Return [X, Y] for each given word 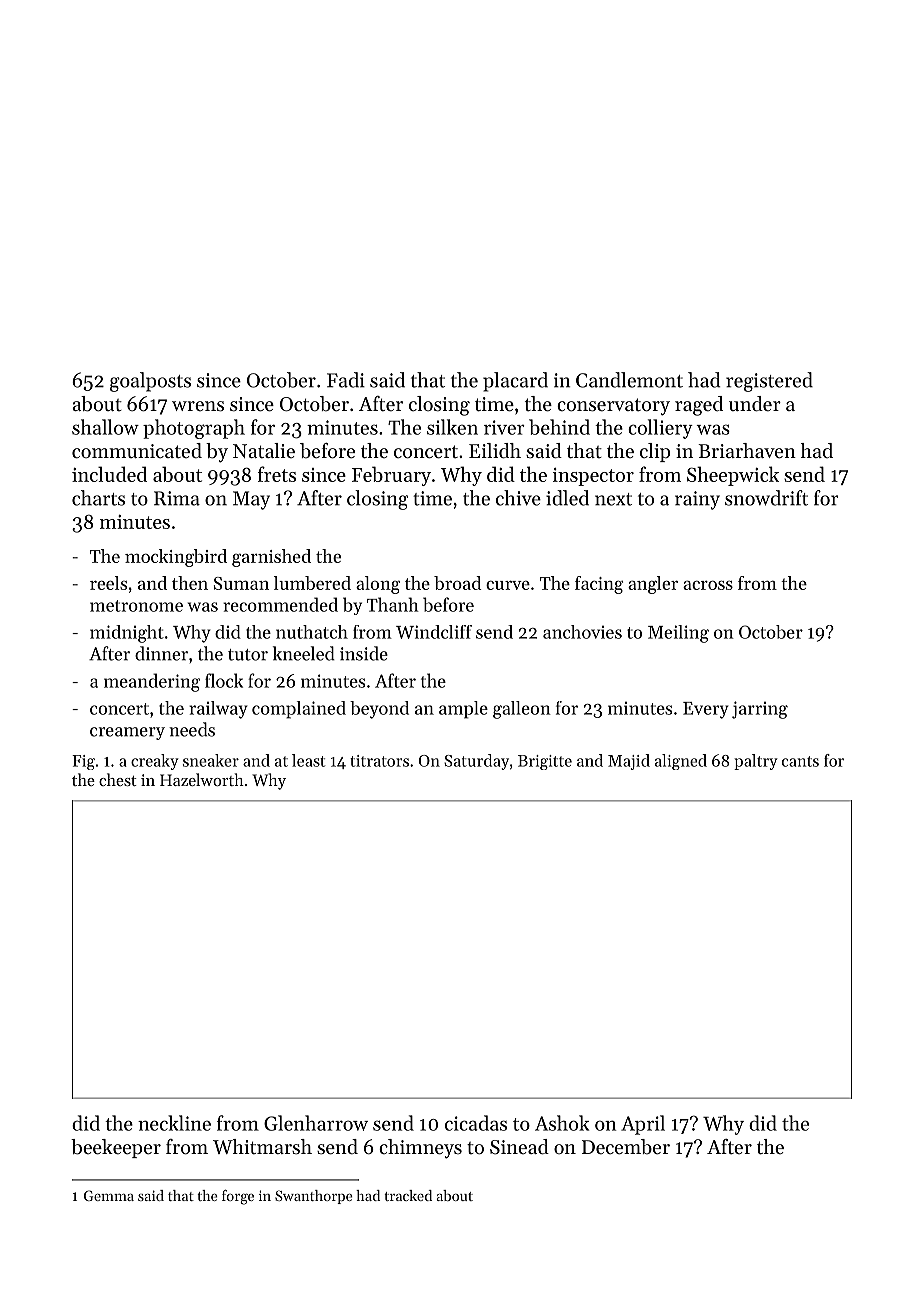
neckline [174, 1123]
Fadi [346, 380]
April [643, 1125]
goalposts [150, 382]
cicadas [476, 1123]
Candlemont [629, 380]
